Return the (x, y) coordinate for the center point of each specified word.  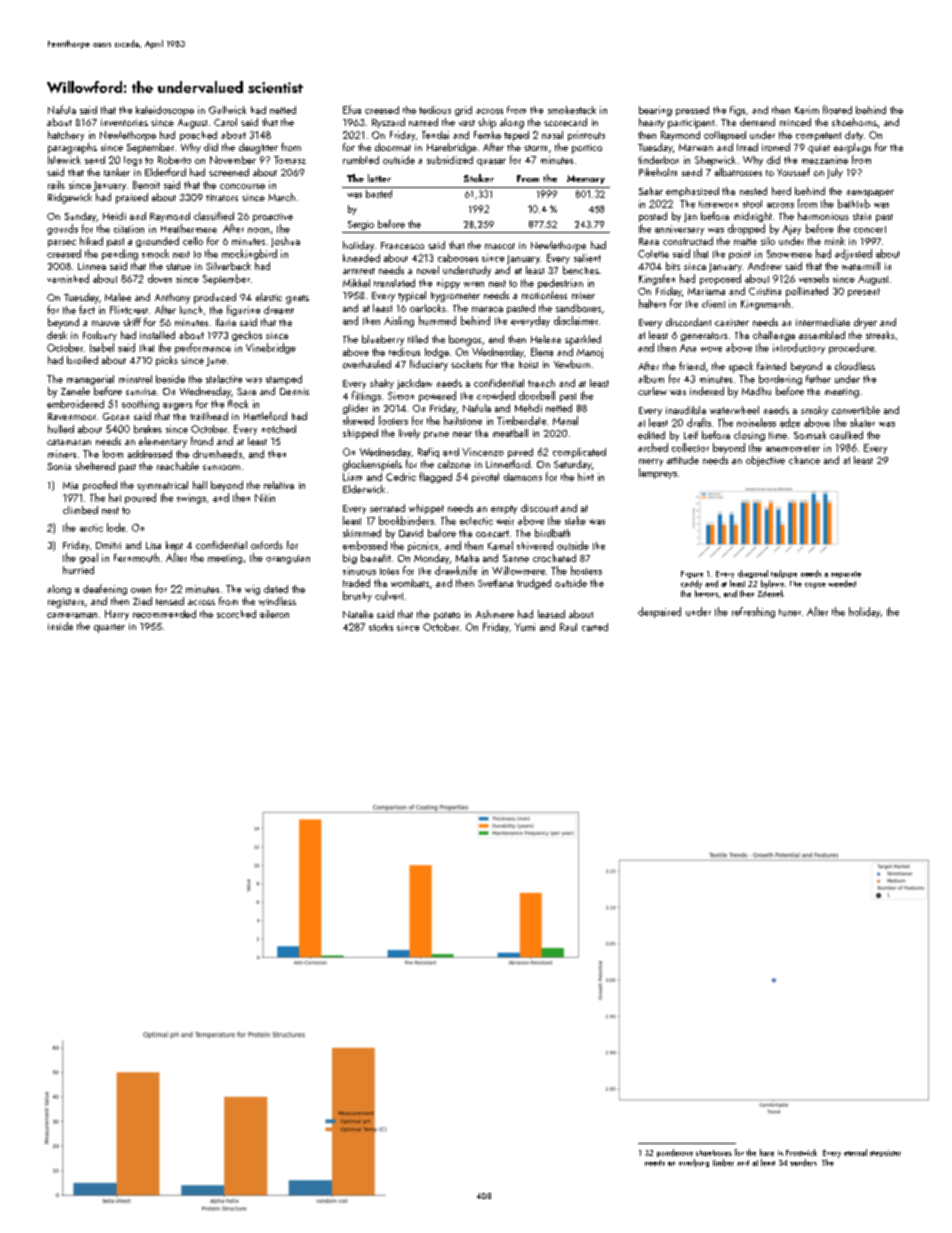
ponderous (675, 1153)
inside (60, 626)
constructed (688, 241)
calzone (454, 464)
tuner (790, 612)
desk (57, 335)
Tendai (435, 135)
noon (258, 230)
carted (595, 627)
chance (804, 460)
